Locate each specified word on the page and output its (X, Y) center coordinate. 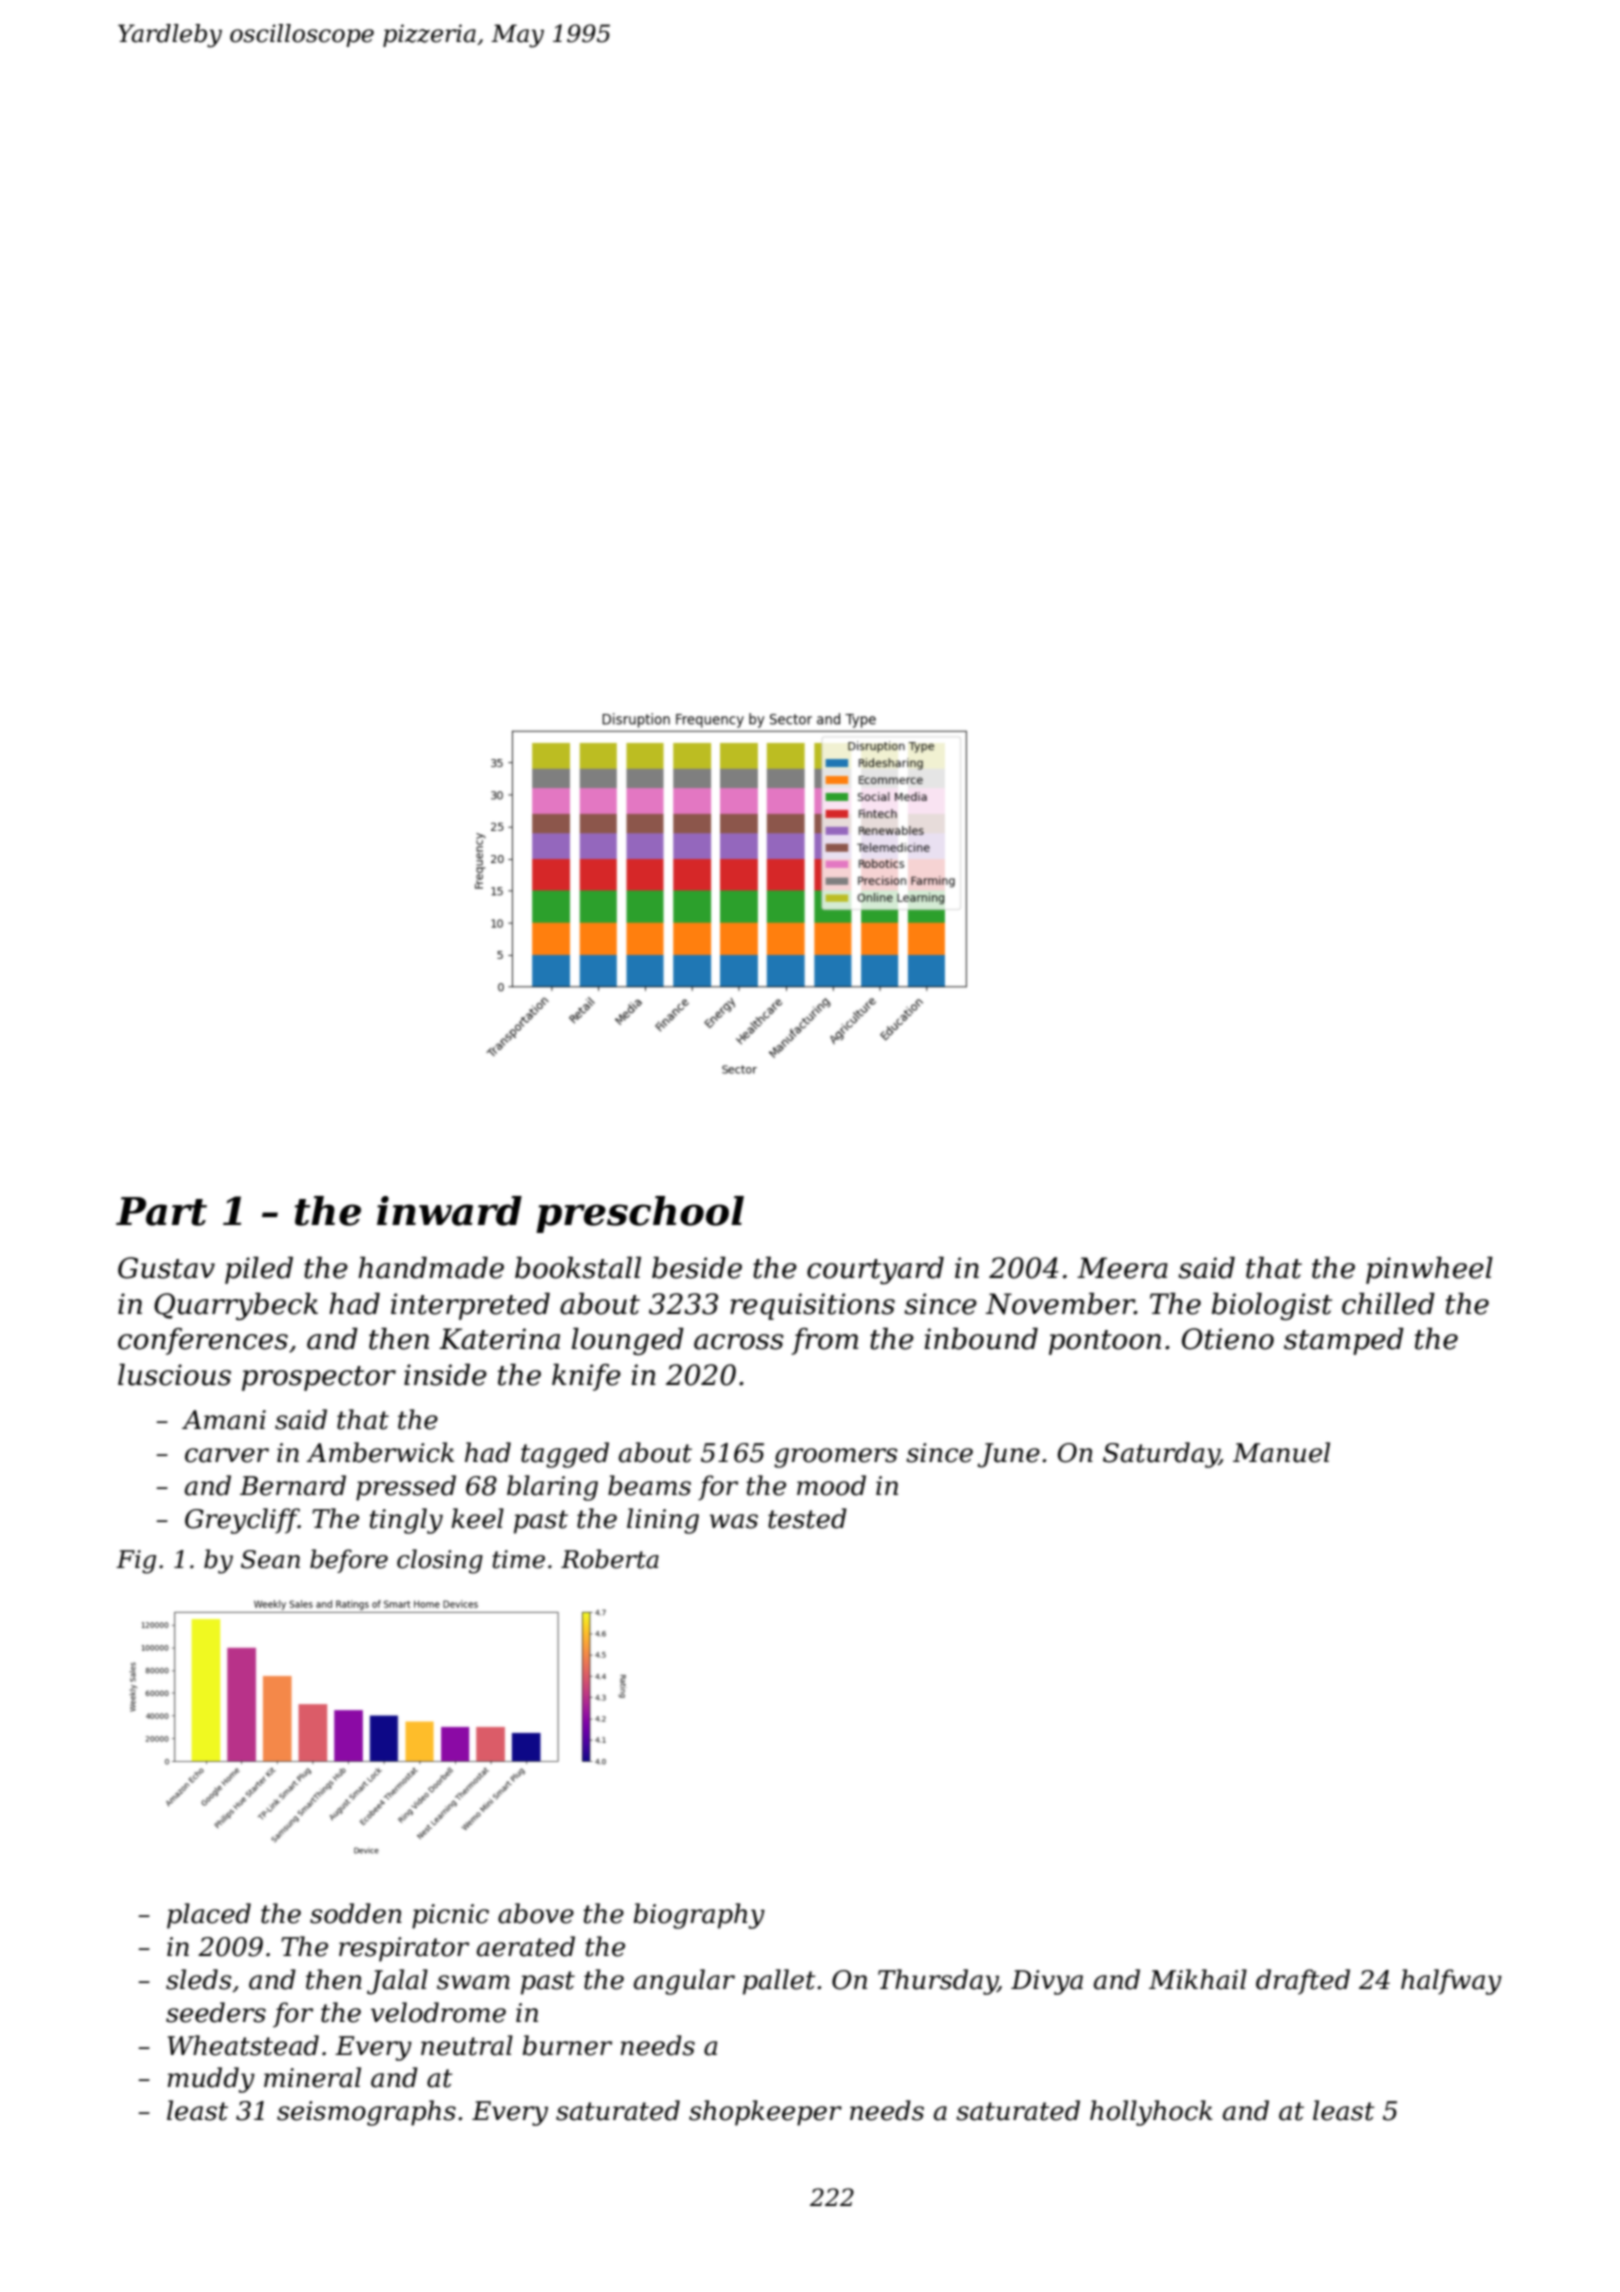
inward (449, 1211)
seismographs (366, 2113)
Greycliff (242, 1521)
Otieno (1228, 1339)
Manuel (1281, 1452)
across (739, 1342)
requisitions (812, 1306)
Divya (1047, 1982)
